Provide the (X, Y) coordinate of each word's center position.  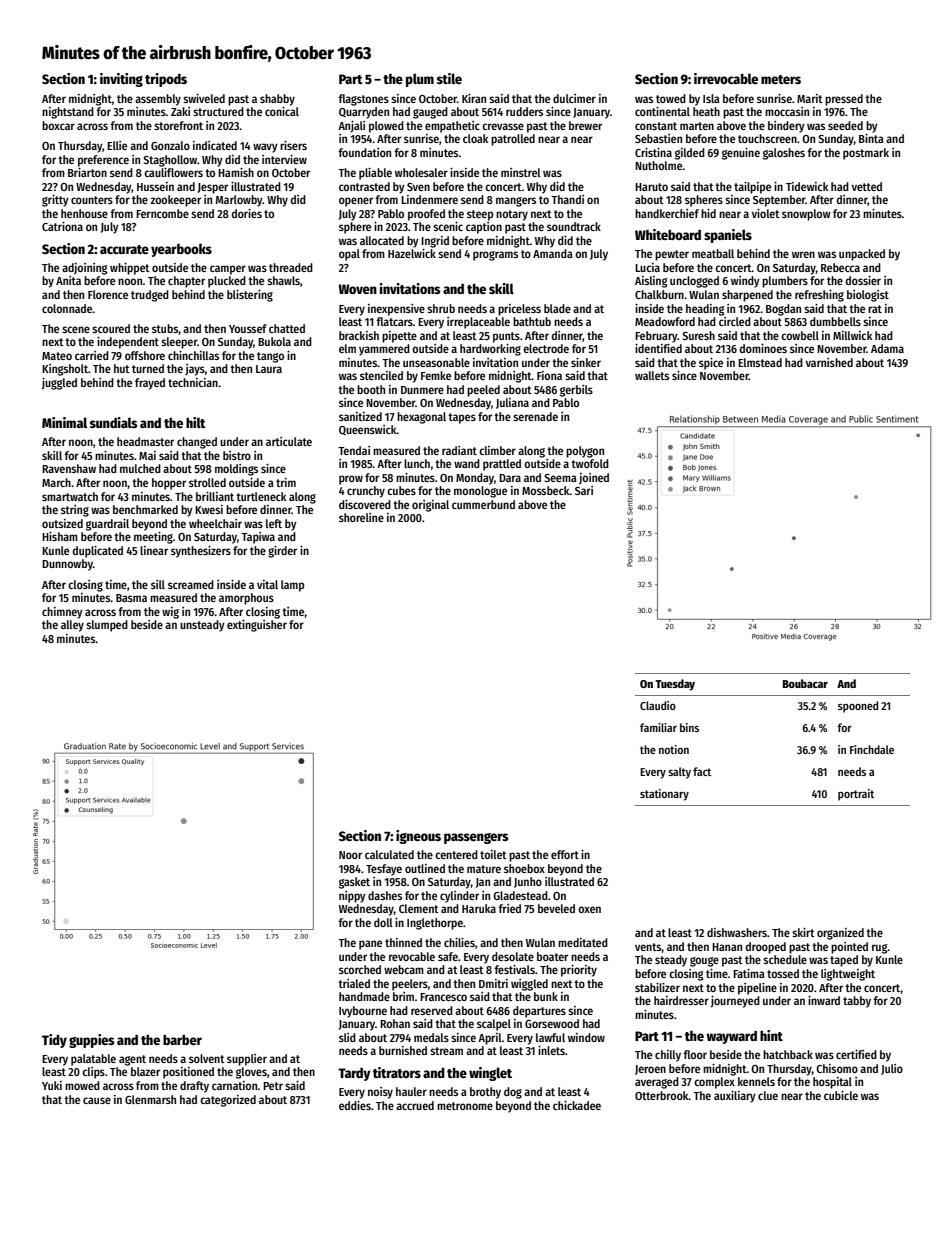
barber (182, 1040)
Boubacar (805, 683)
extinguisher (257, 626)
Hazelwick (412, 253)
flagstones (363, 100)
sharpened (747, 296)
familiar (658, 727)
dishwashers (737, 932)
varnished (829, 362)
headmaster (145, 441)
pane (370, 945)
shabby (277, 100)
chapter (186, 282)
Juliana (512, 403)
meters (781, 79)
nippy (352, 897)
